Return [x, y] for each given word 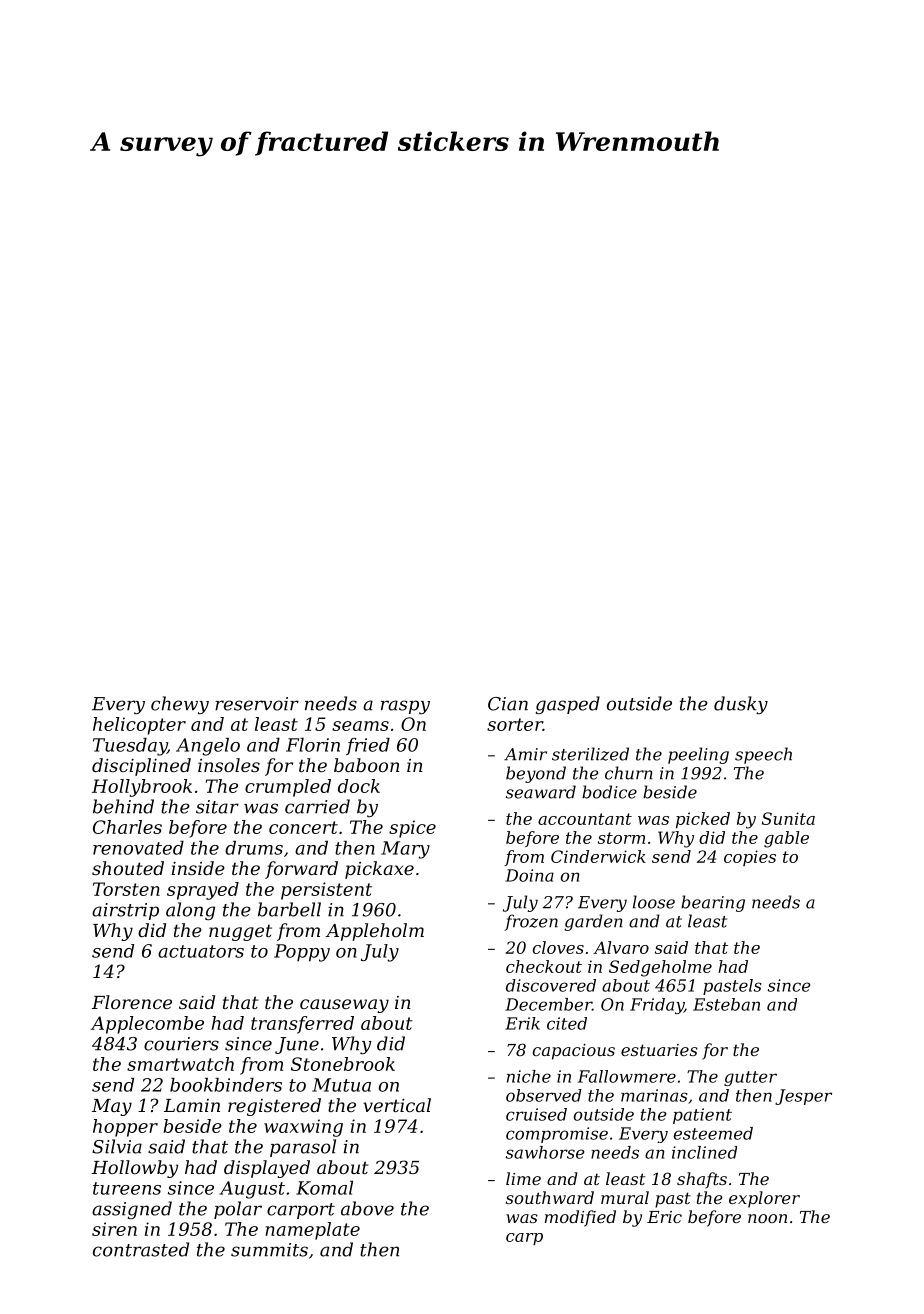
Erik [522, 1023]
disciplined [141, 767]
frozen [531, 922]
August [252, 1190]
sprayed [203, 891]
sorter [515, 724]
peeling [698, 755]
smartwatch [180, 1064]
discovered [551, 985]
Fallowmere [627, 1076]
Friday [657, 1006]
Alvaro [621, 947]
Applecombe [147, 1025]
